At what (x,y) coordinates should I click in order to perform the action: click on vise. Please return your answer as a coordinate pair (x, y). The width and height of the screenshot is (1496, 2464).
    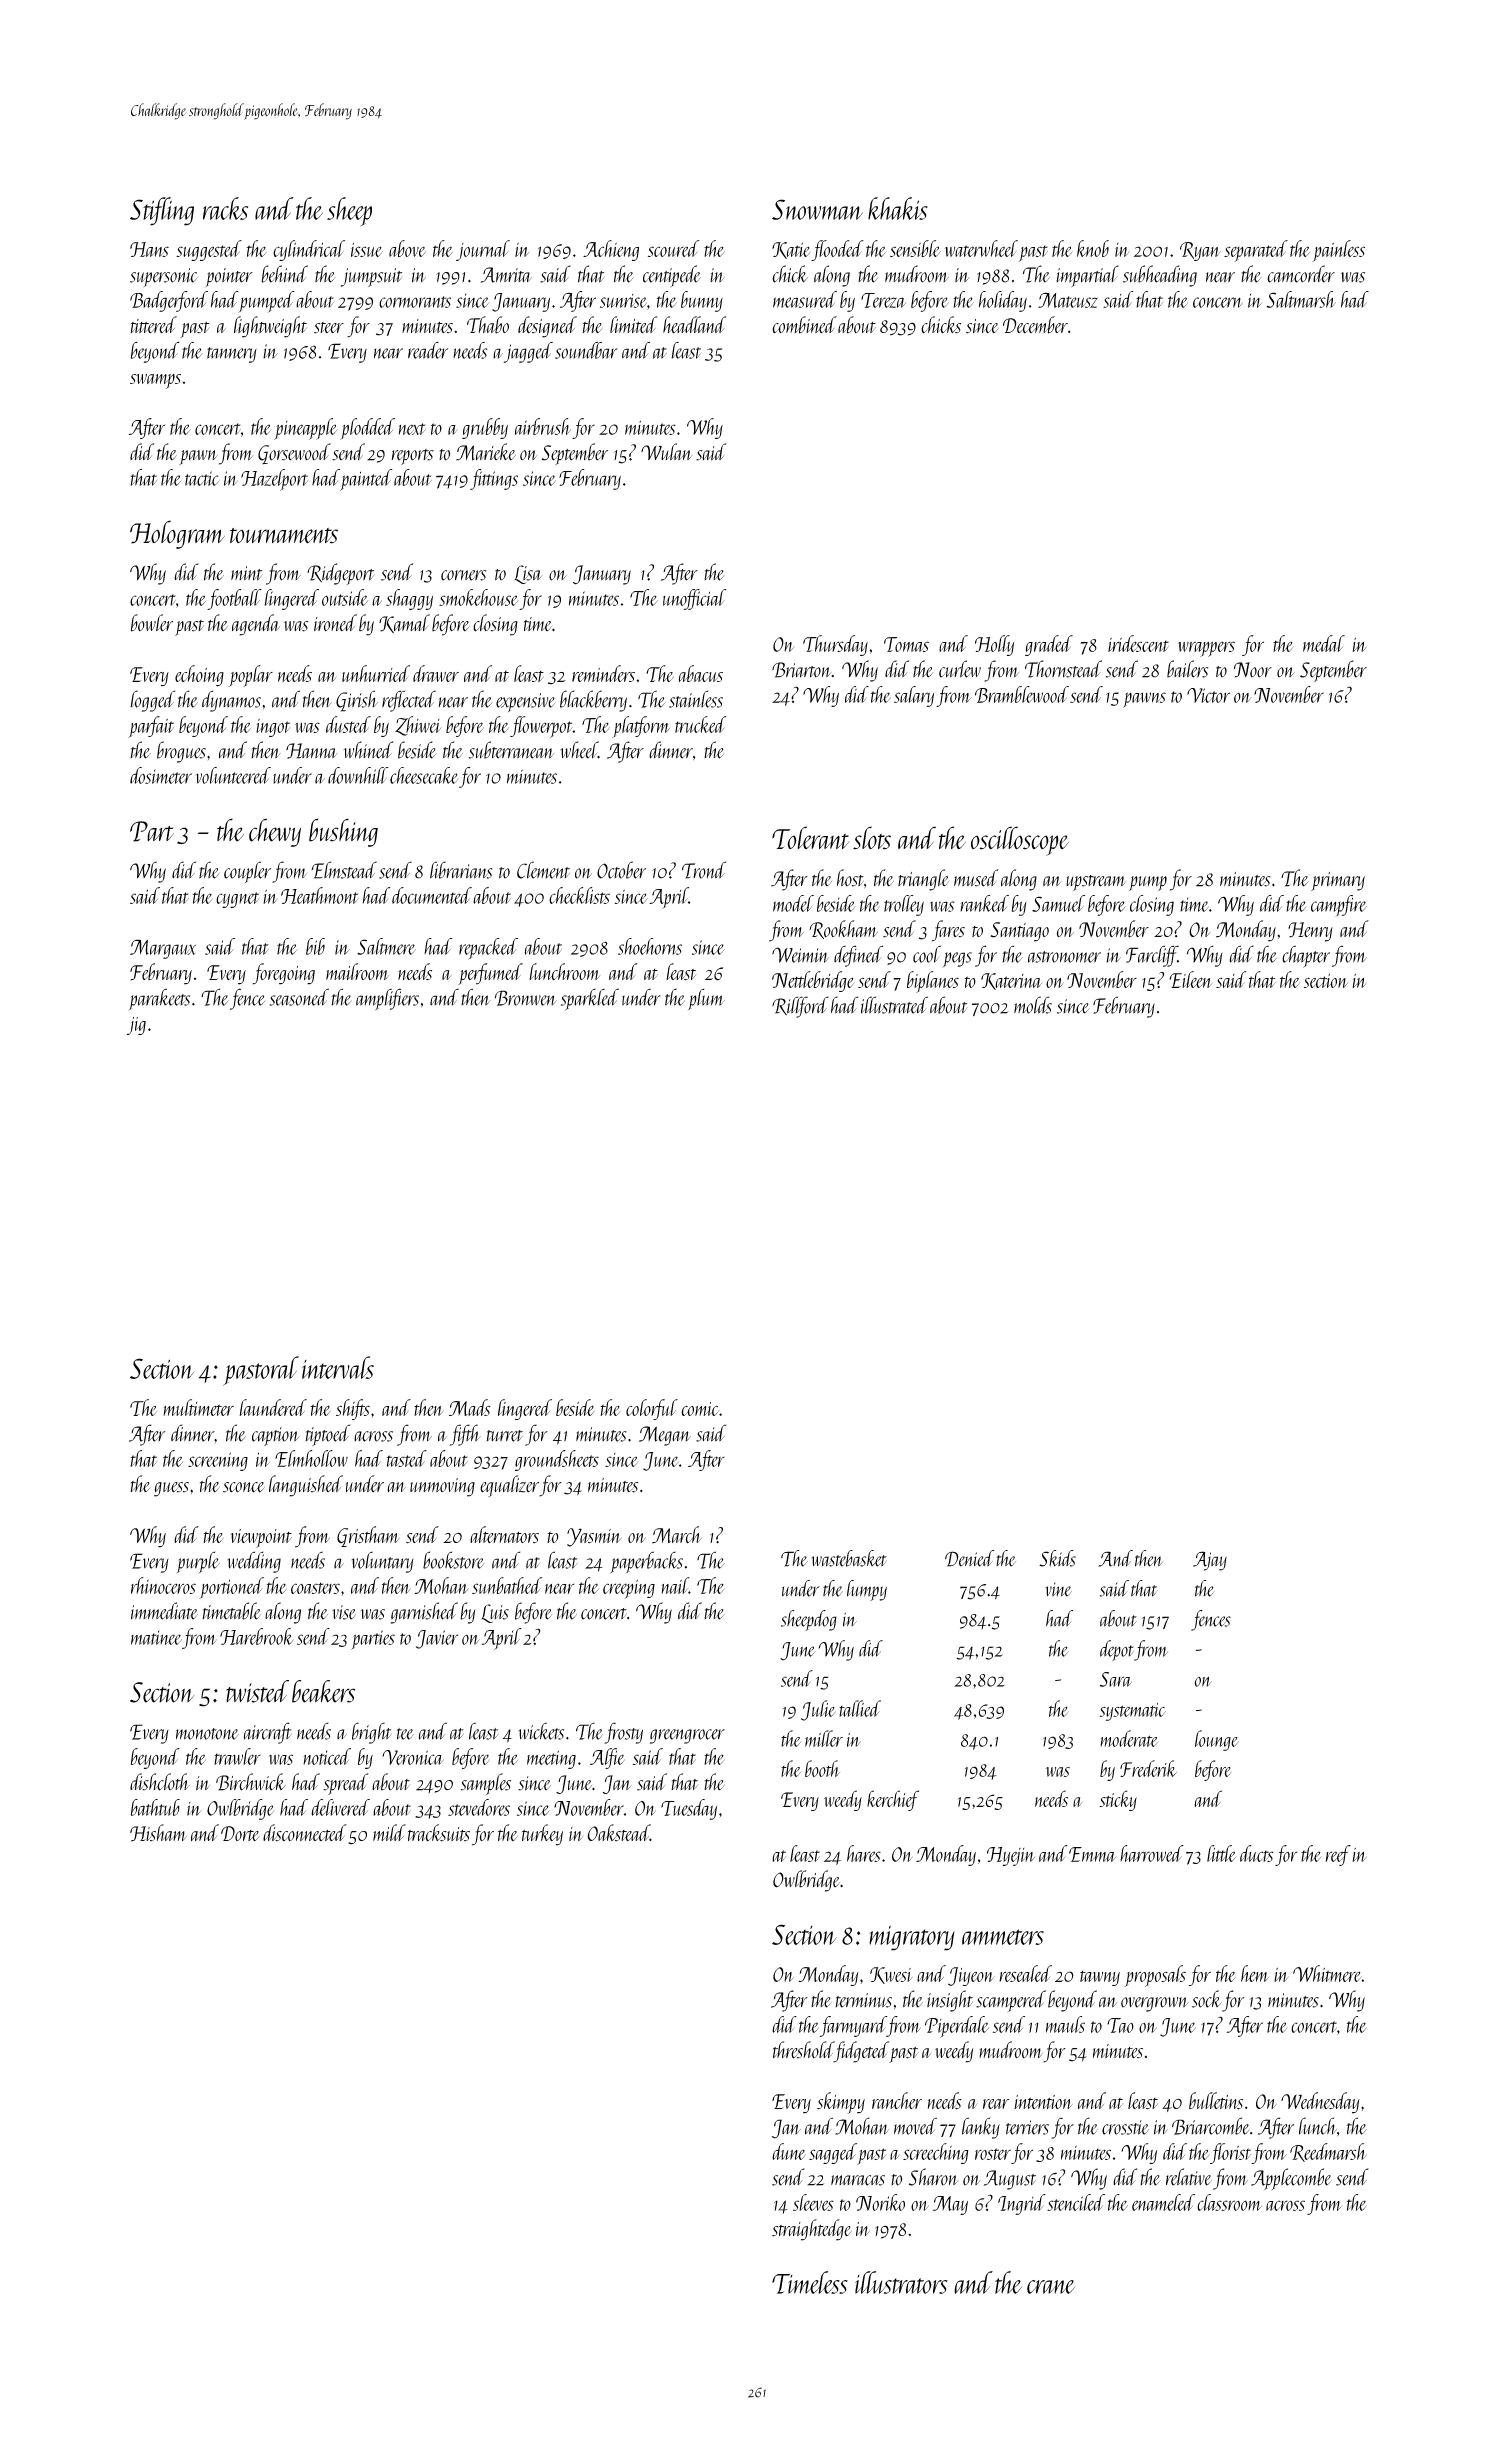
    Looking at the image, I should click on (344, 1612).
